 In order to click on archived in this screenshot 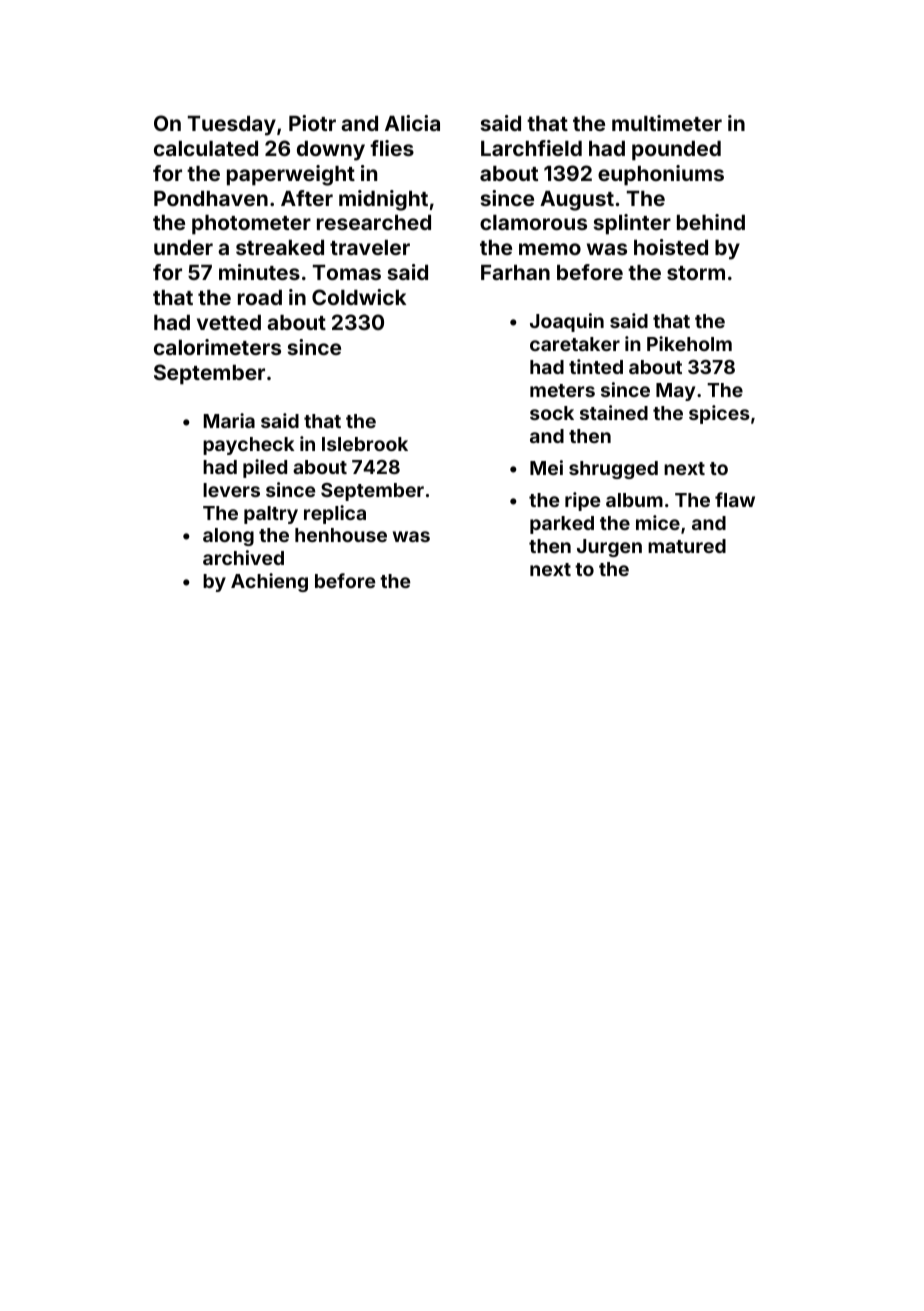, I will do `click(243, 557)`.
